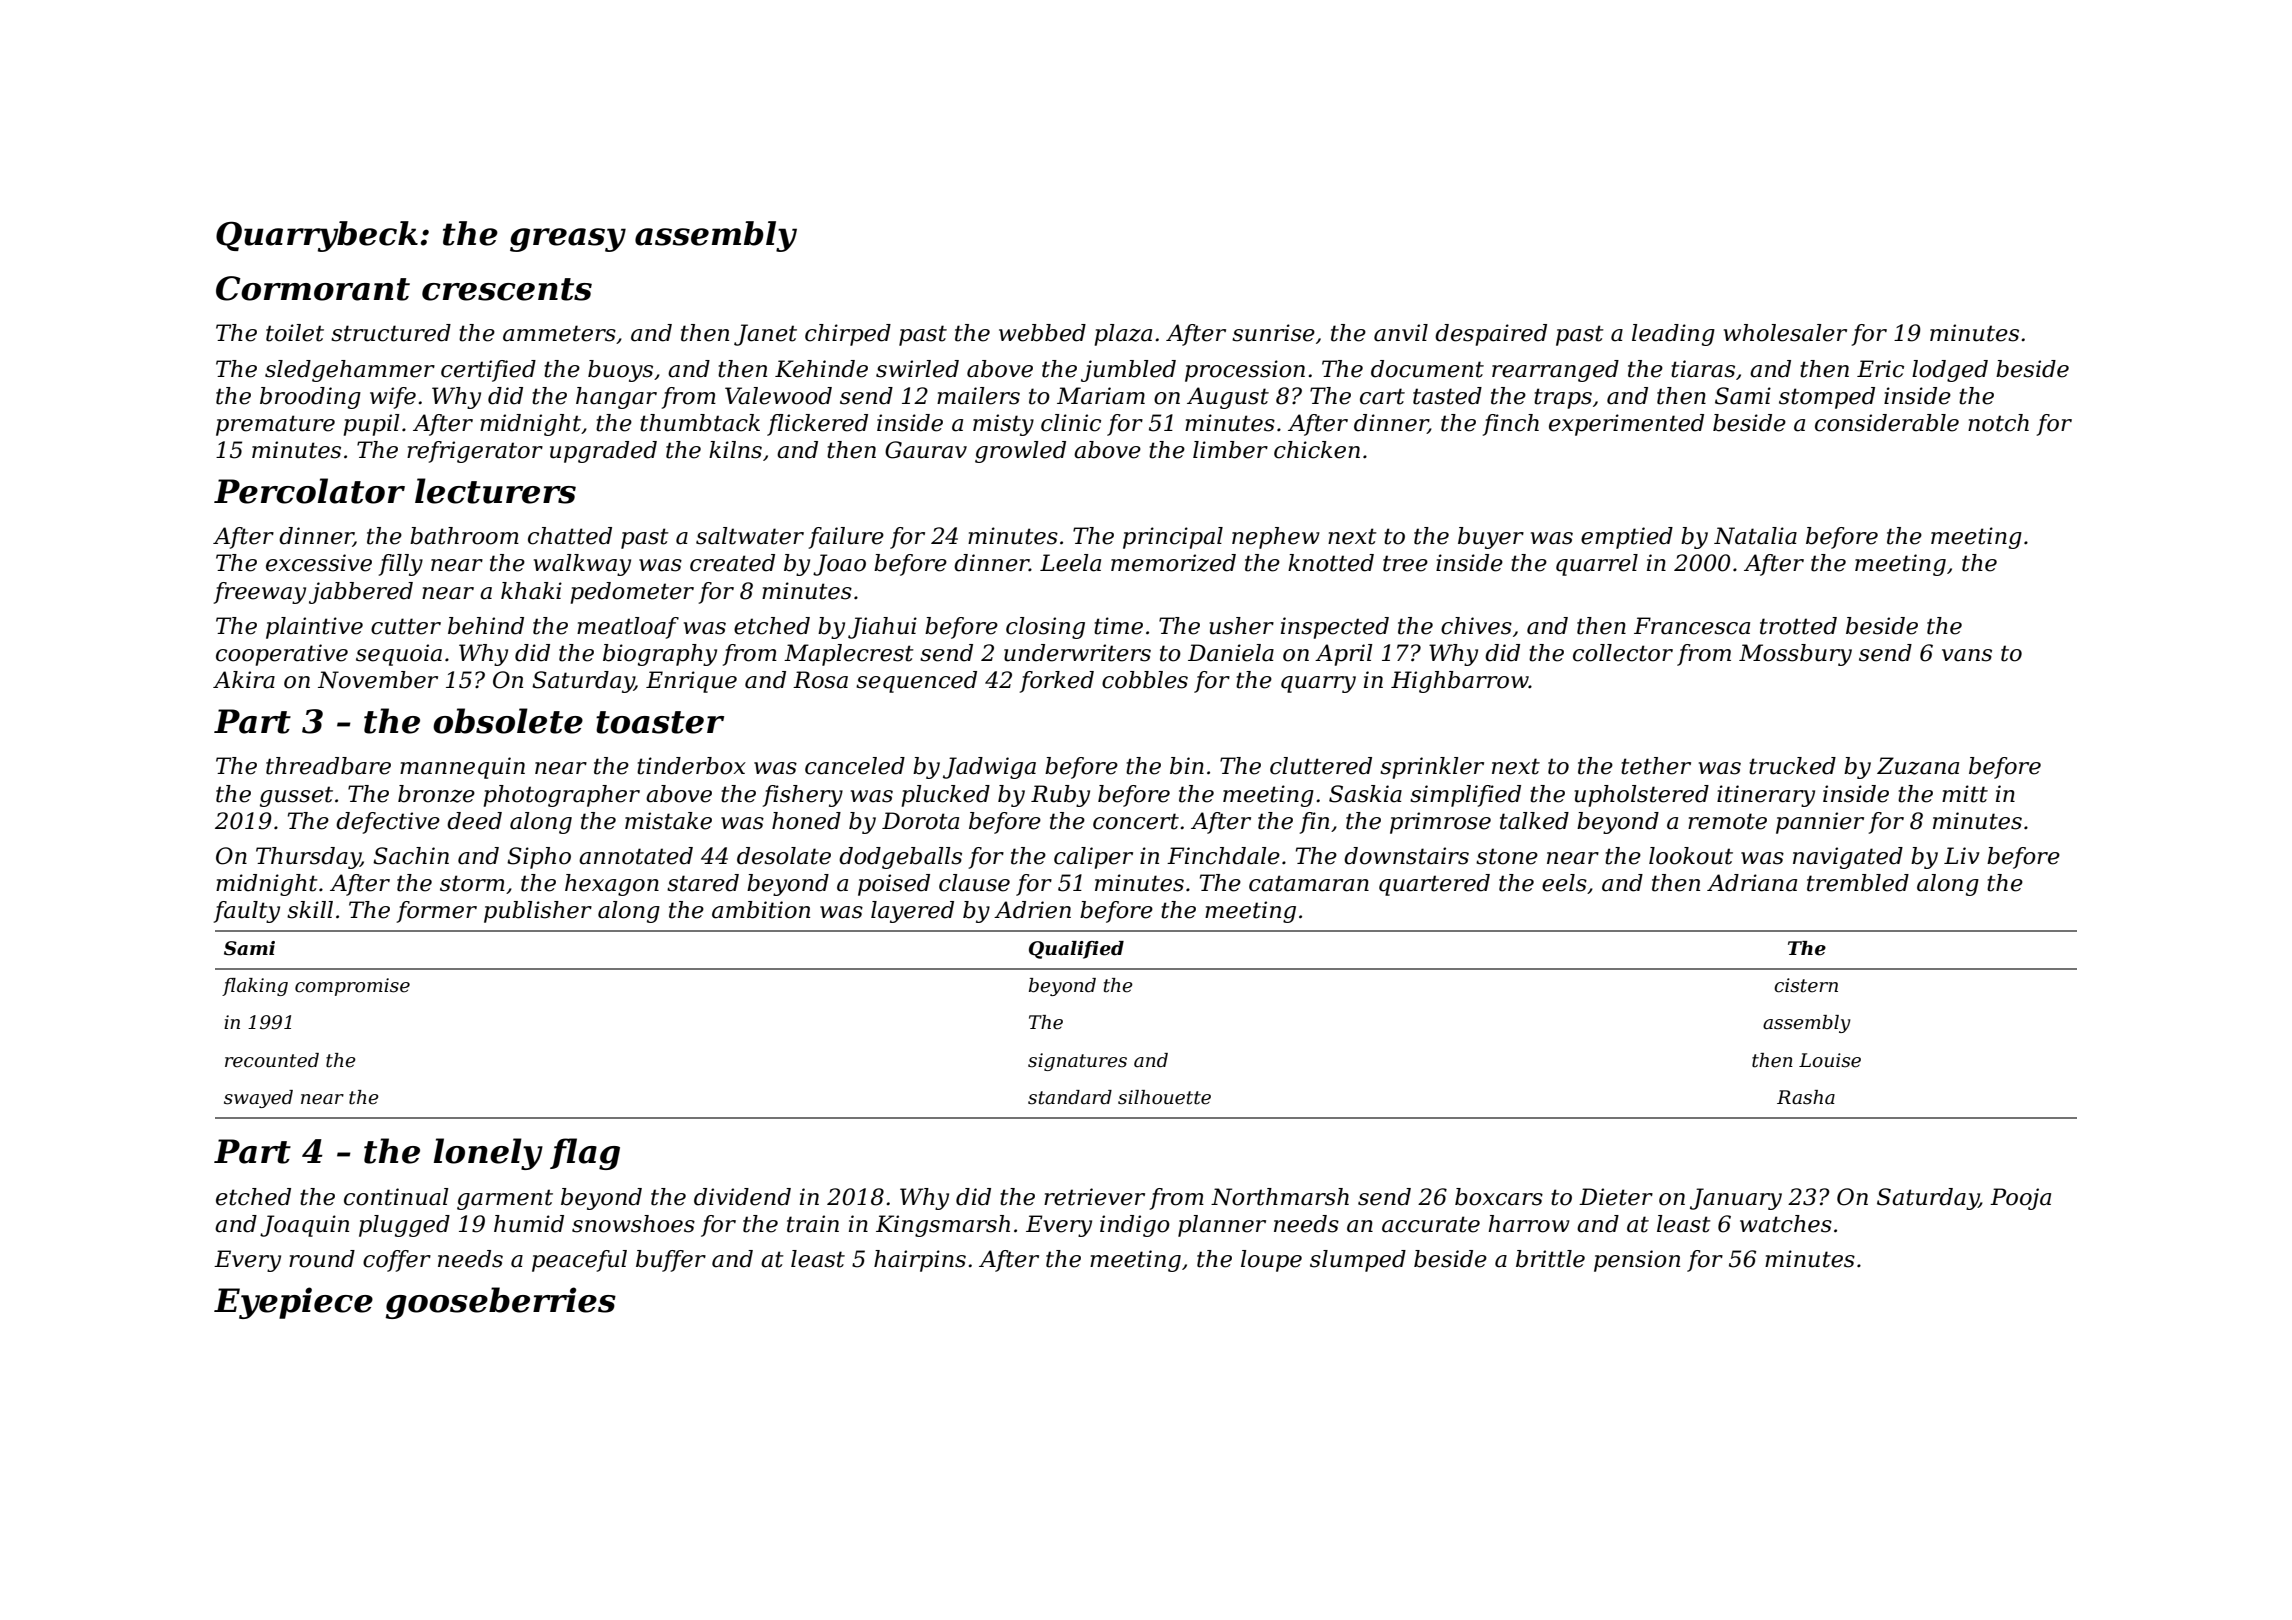 Image resolution: width=2292 pixels, height=1620 pixels. Describe the element at coordinates (1627, 538) in the page. I see `emptied` at that location.
